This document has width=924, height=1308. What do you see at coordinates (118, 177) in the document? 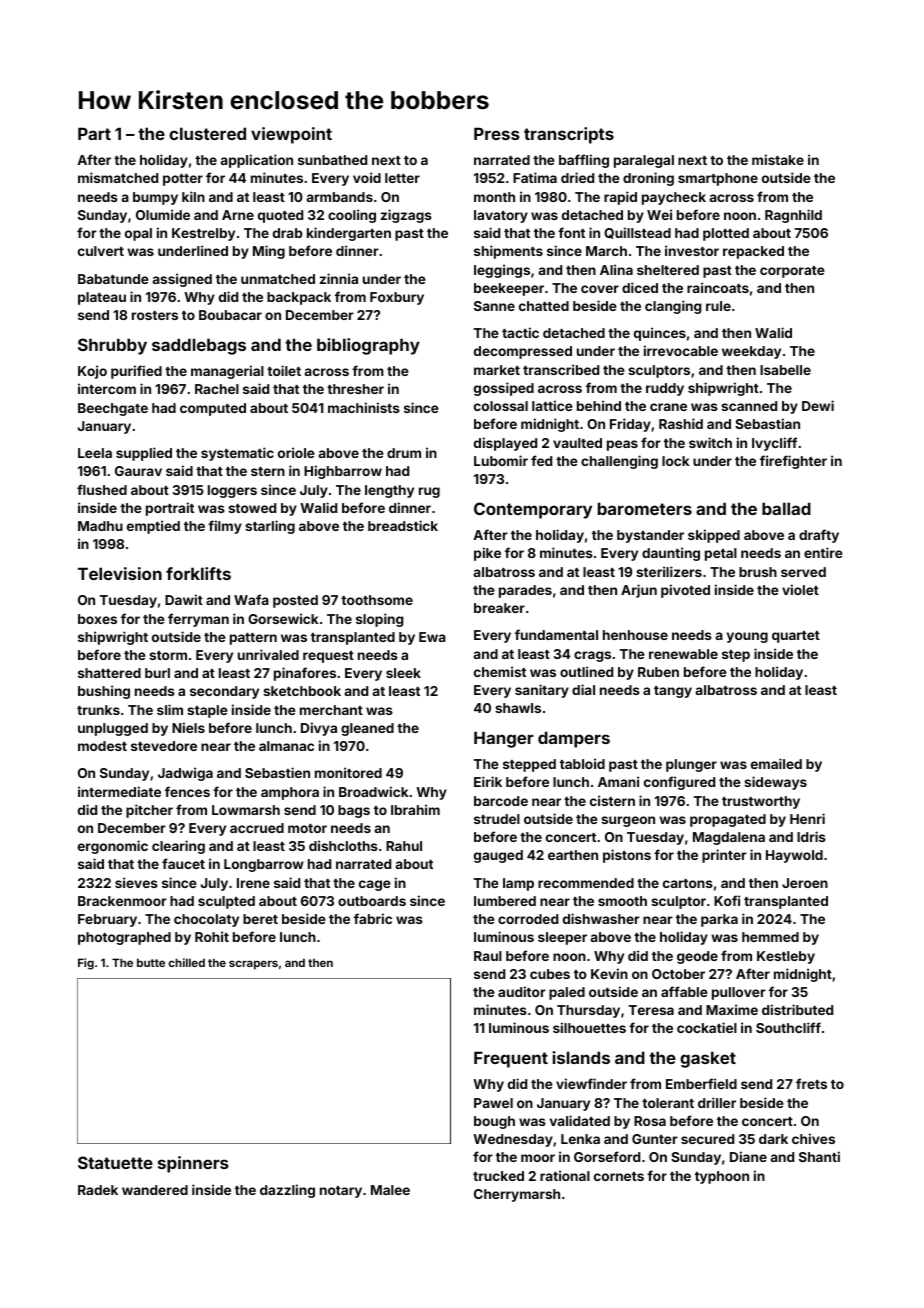
I see `mismatched` at bounding box center [118, 177].
